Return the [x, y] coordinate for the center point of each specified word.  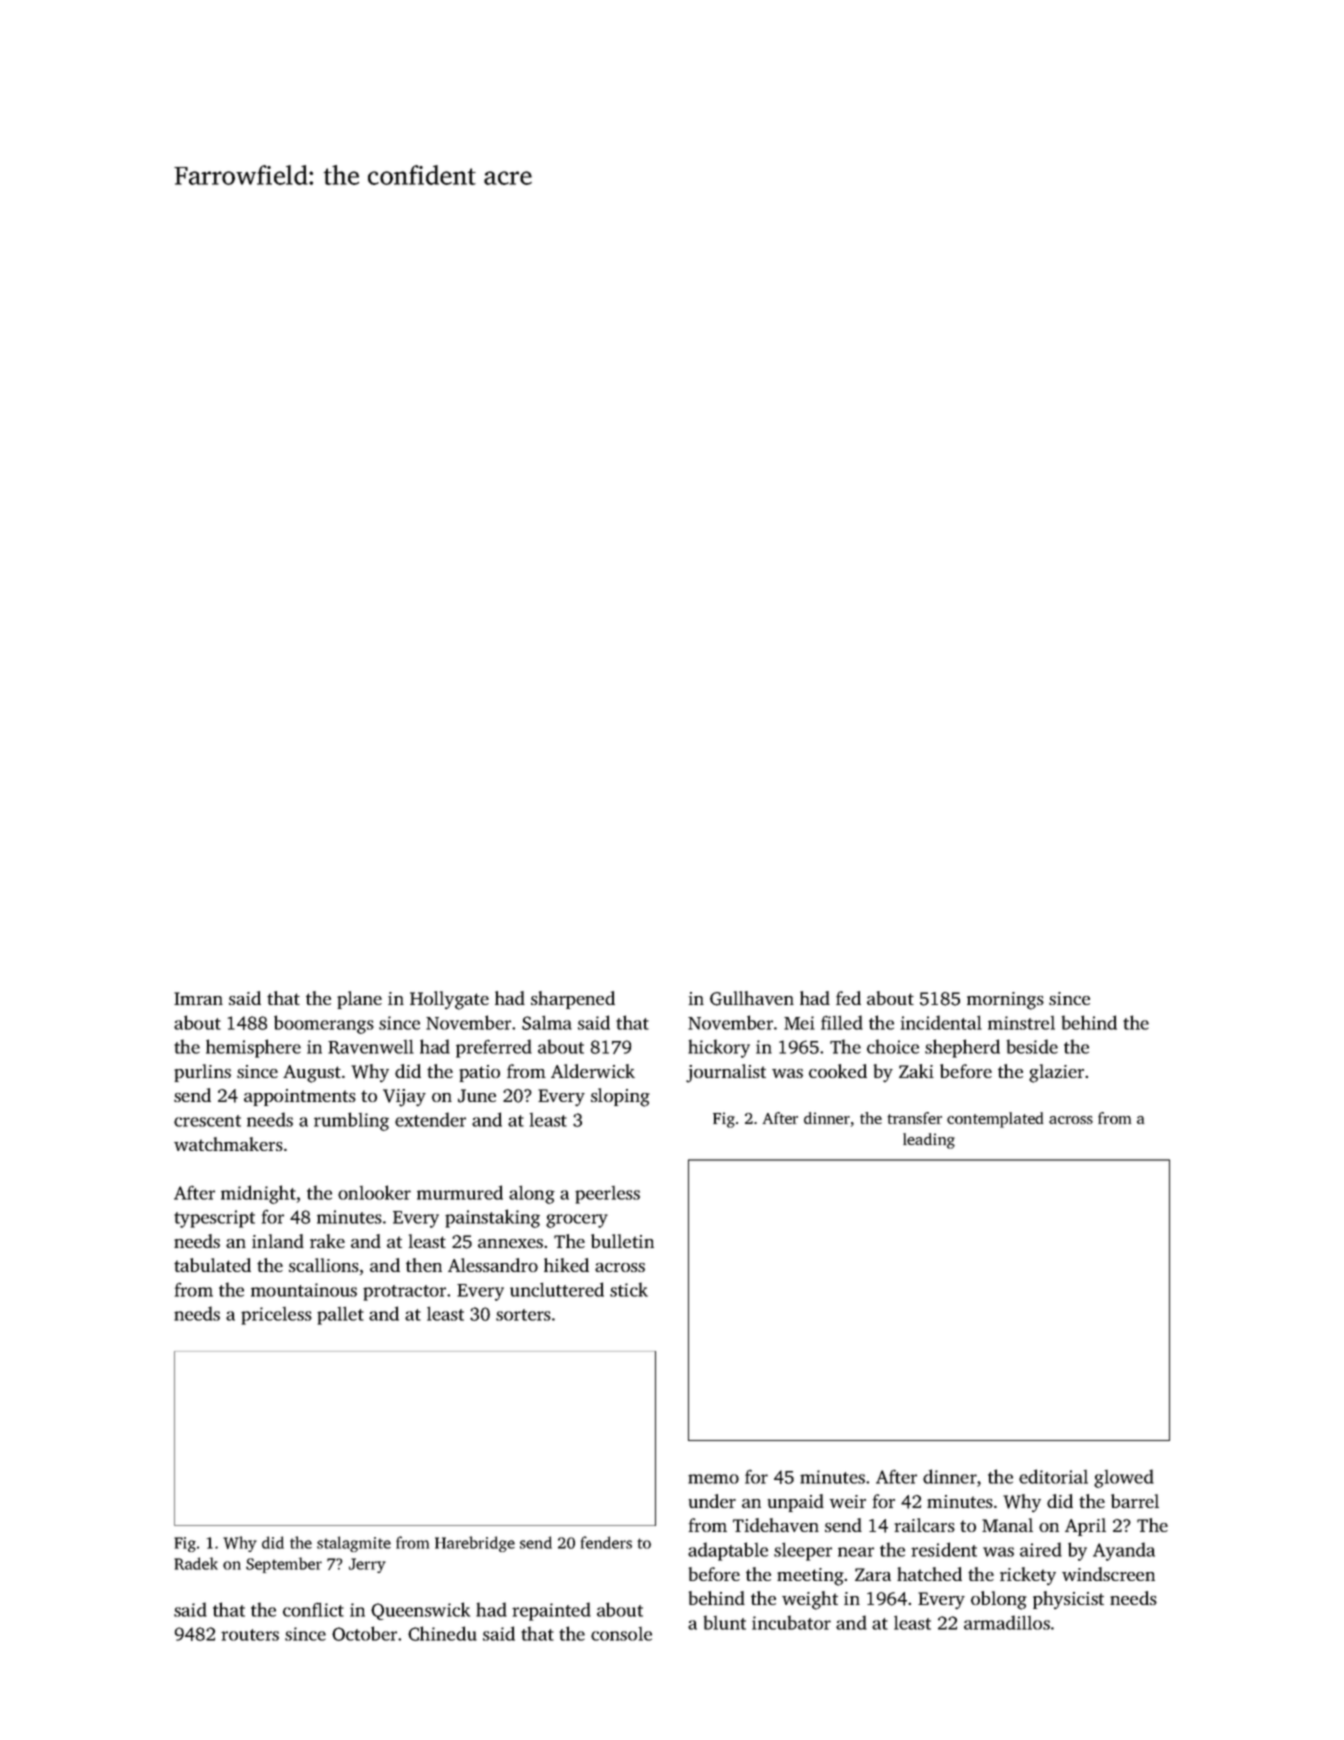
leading [929, 1141]
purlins [202, 1073]
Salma [547, 1023]
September [284, 1565]
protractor [404, 1293]
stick [629, 1289]
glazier [1056, 1073]
